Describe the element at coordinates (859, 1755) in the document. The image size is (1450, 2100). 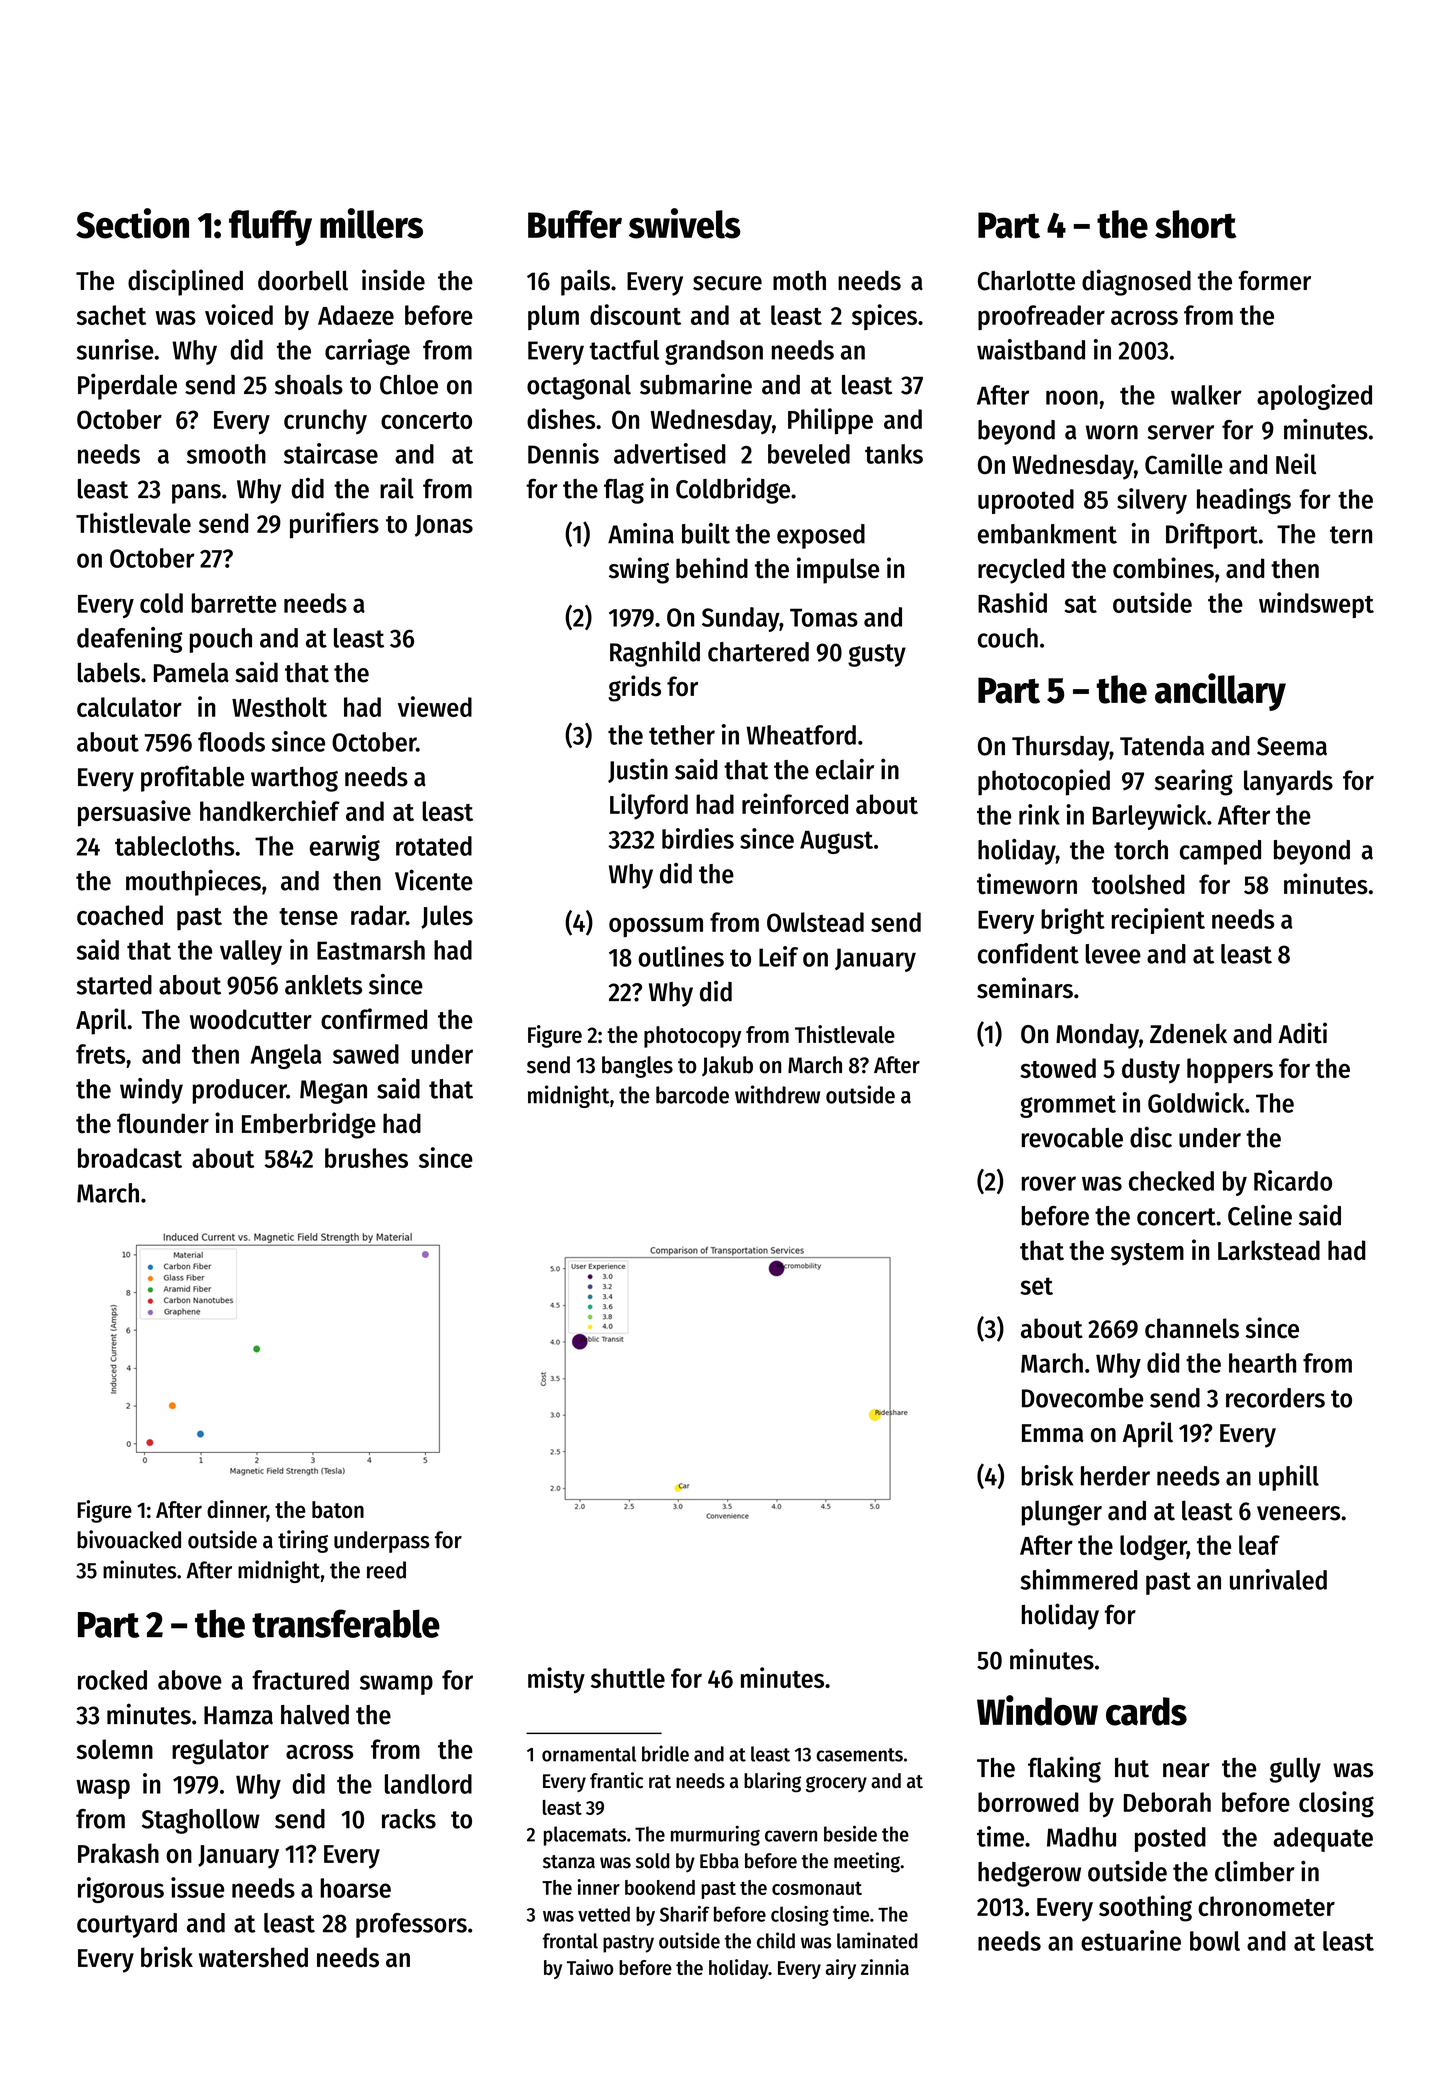
I see `casements` at that location.
